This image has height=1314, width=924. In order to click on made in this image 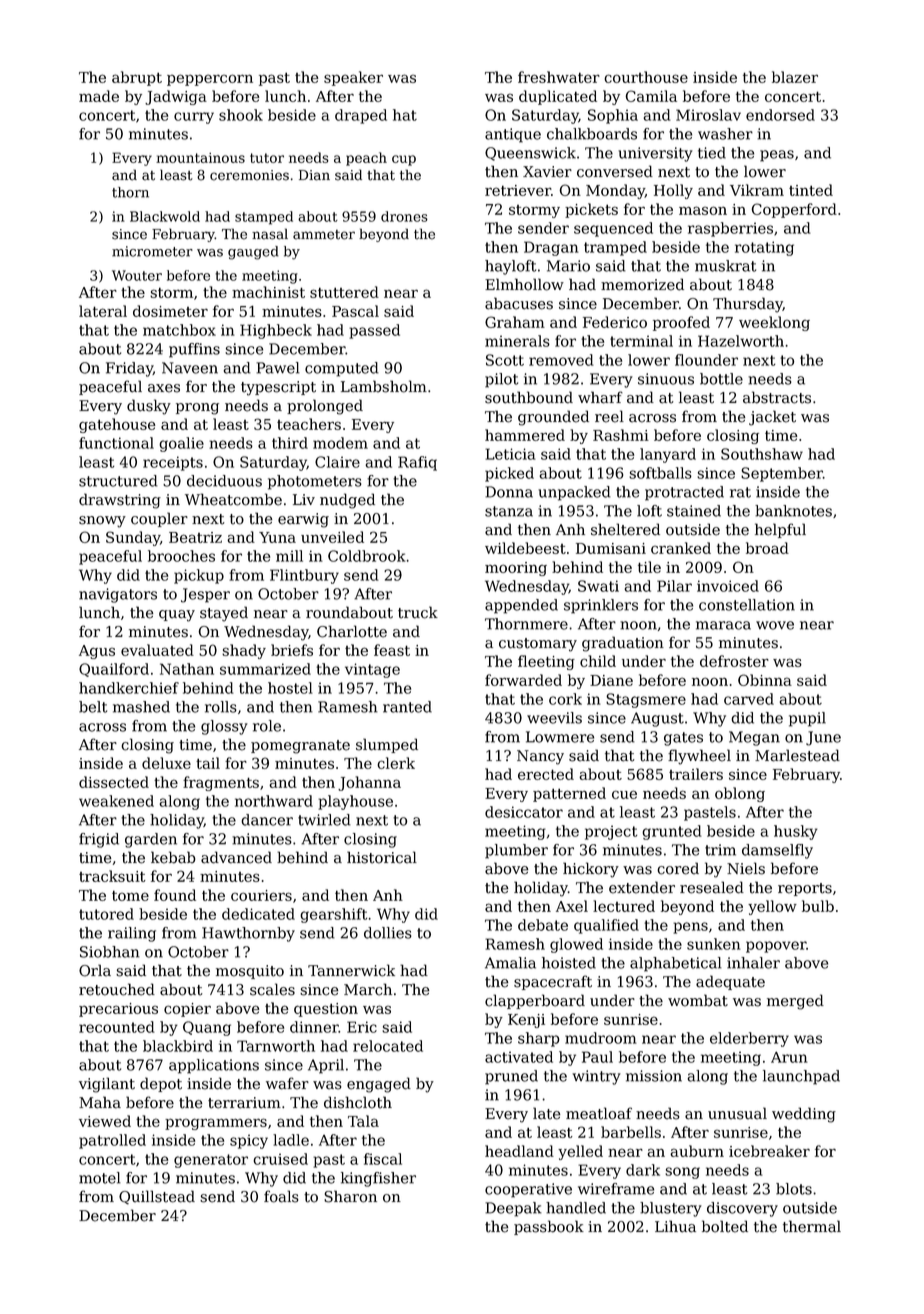, I will do `click(99, 96)`.
